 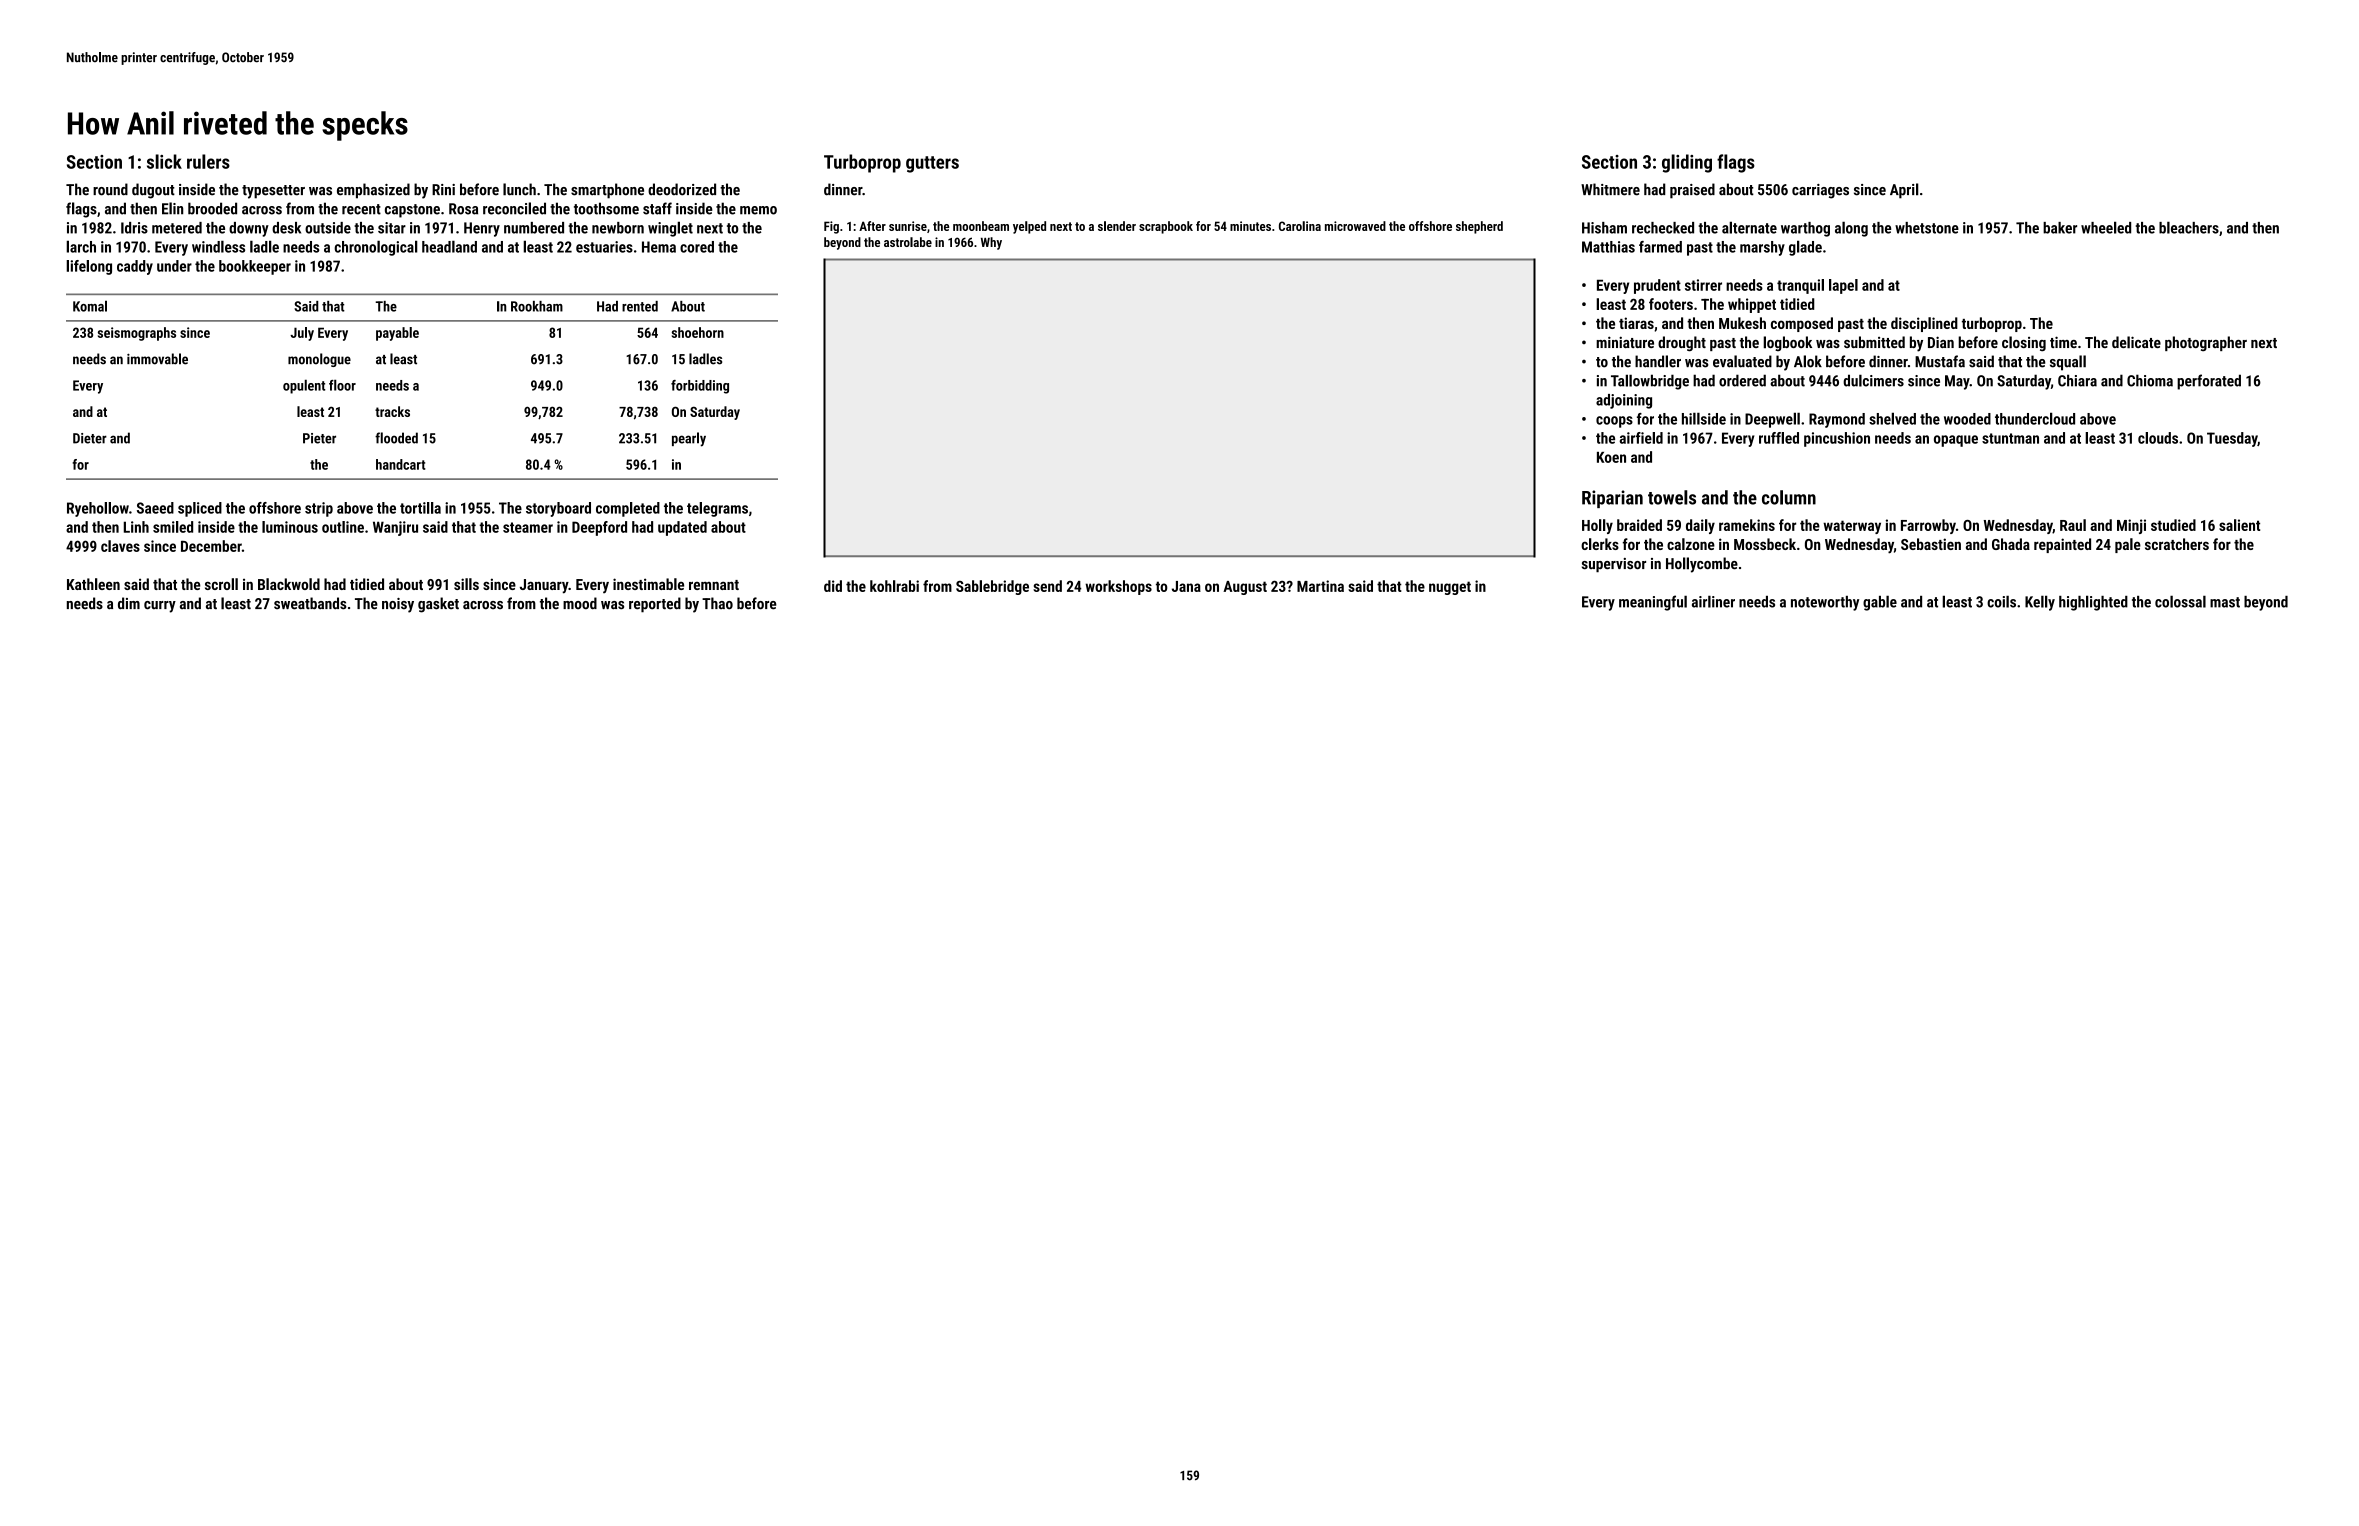 I want to click on shoehorn, so click(x=698, y=332).
